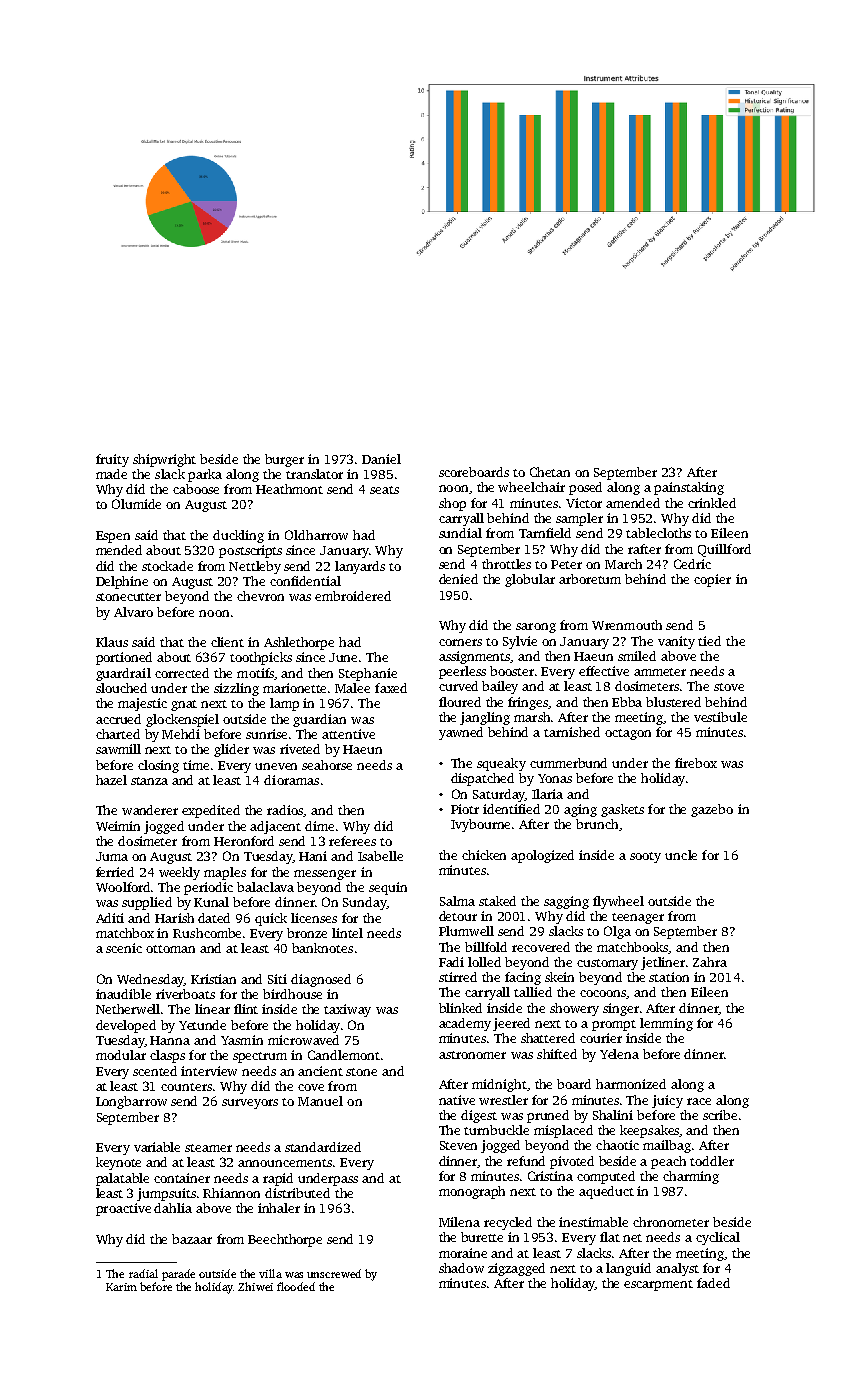 The image size is (849, 1400). What do you see at coordinates (275, 827) in the screenshot?
I see `adjacent` at bounding box center [275, 827].
